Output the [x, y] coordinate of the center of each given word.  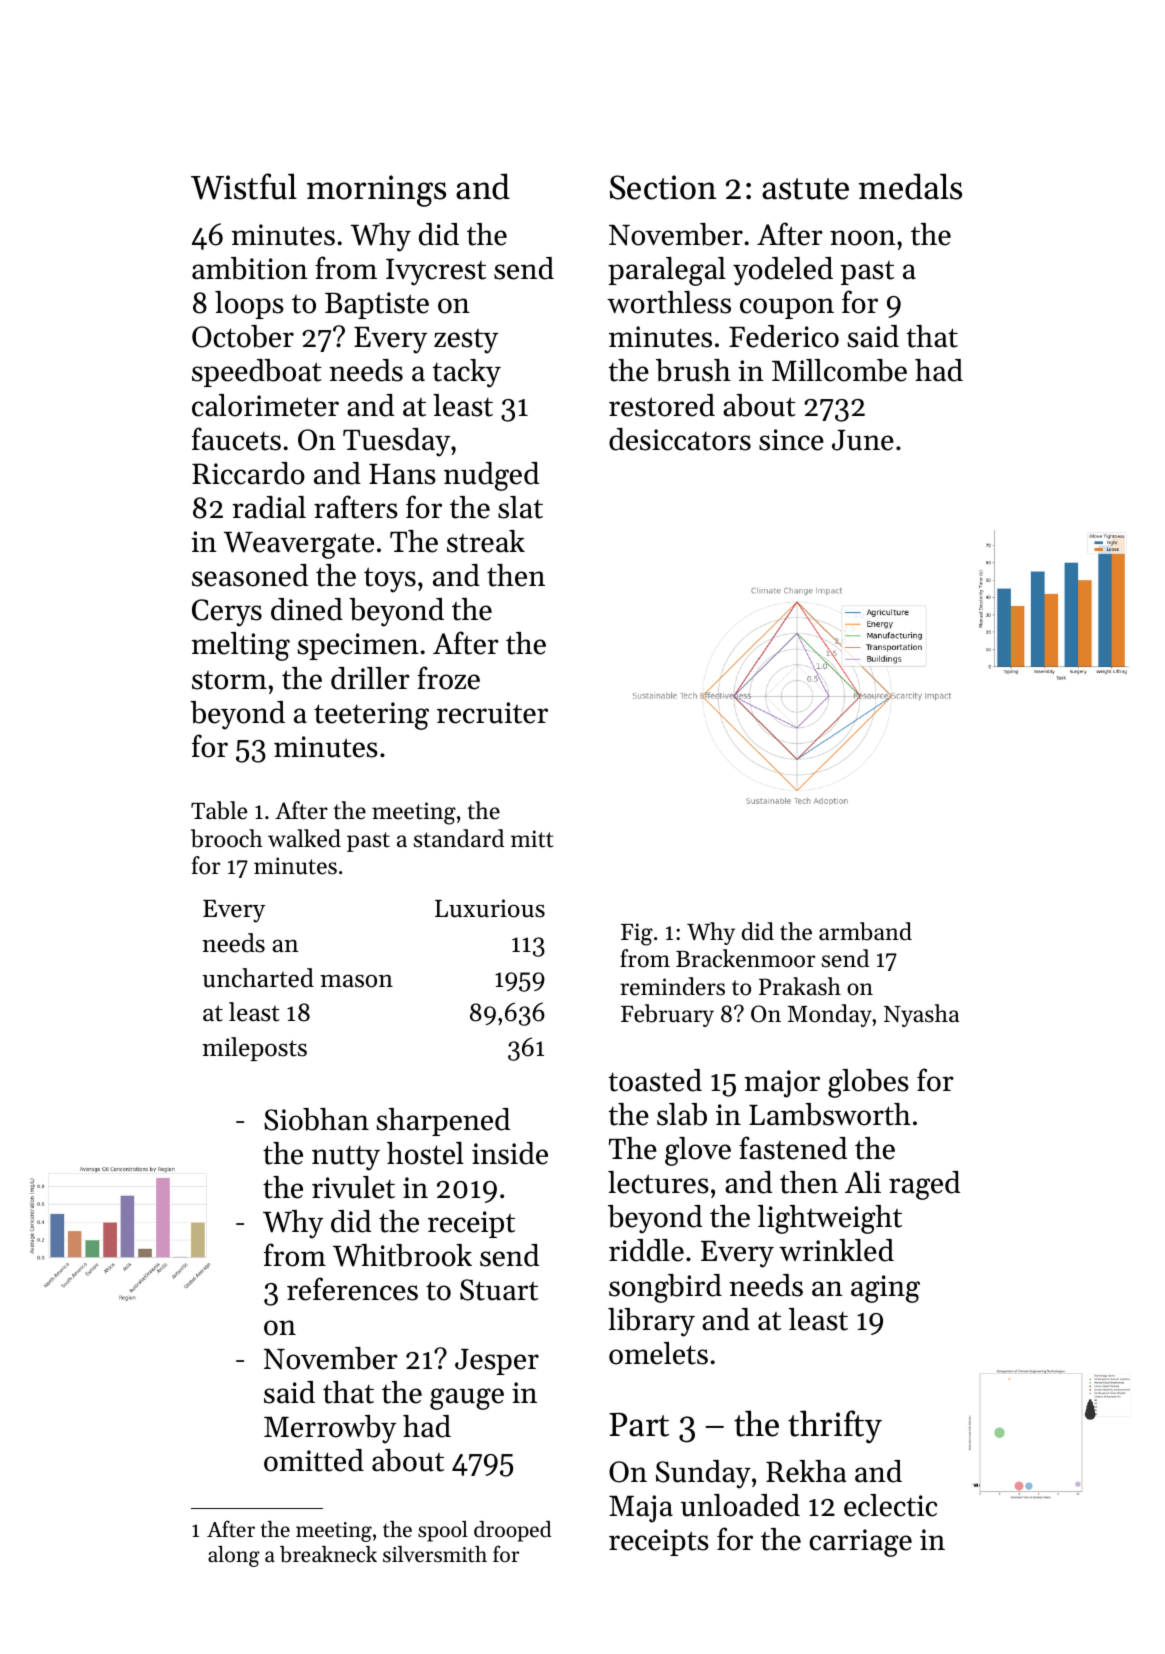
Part [639, 1425]
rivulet [353, 1187]
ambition [250, 268]
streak [486, 541]
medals [910, 186]
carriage [861, 1543]
